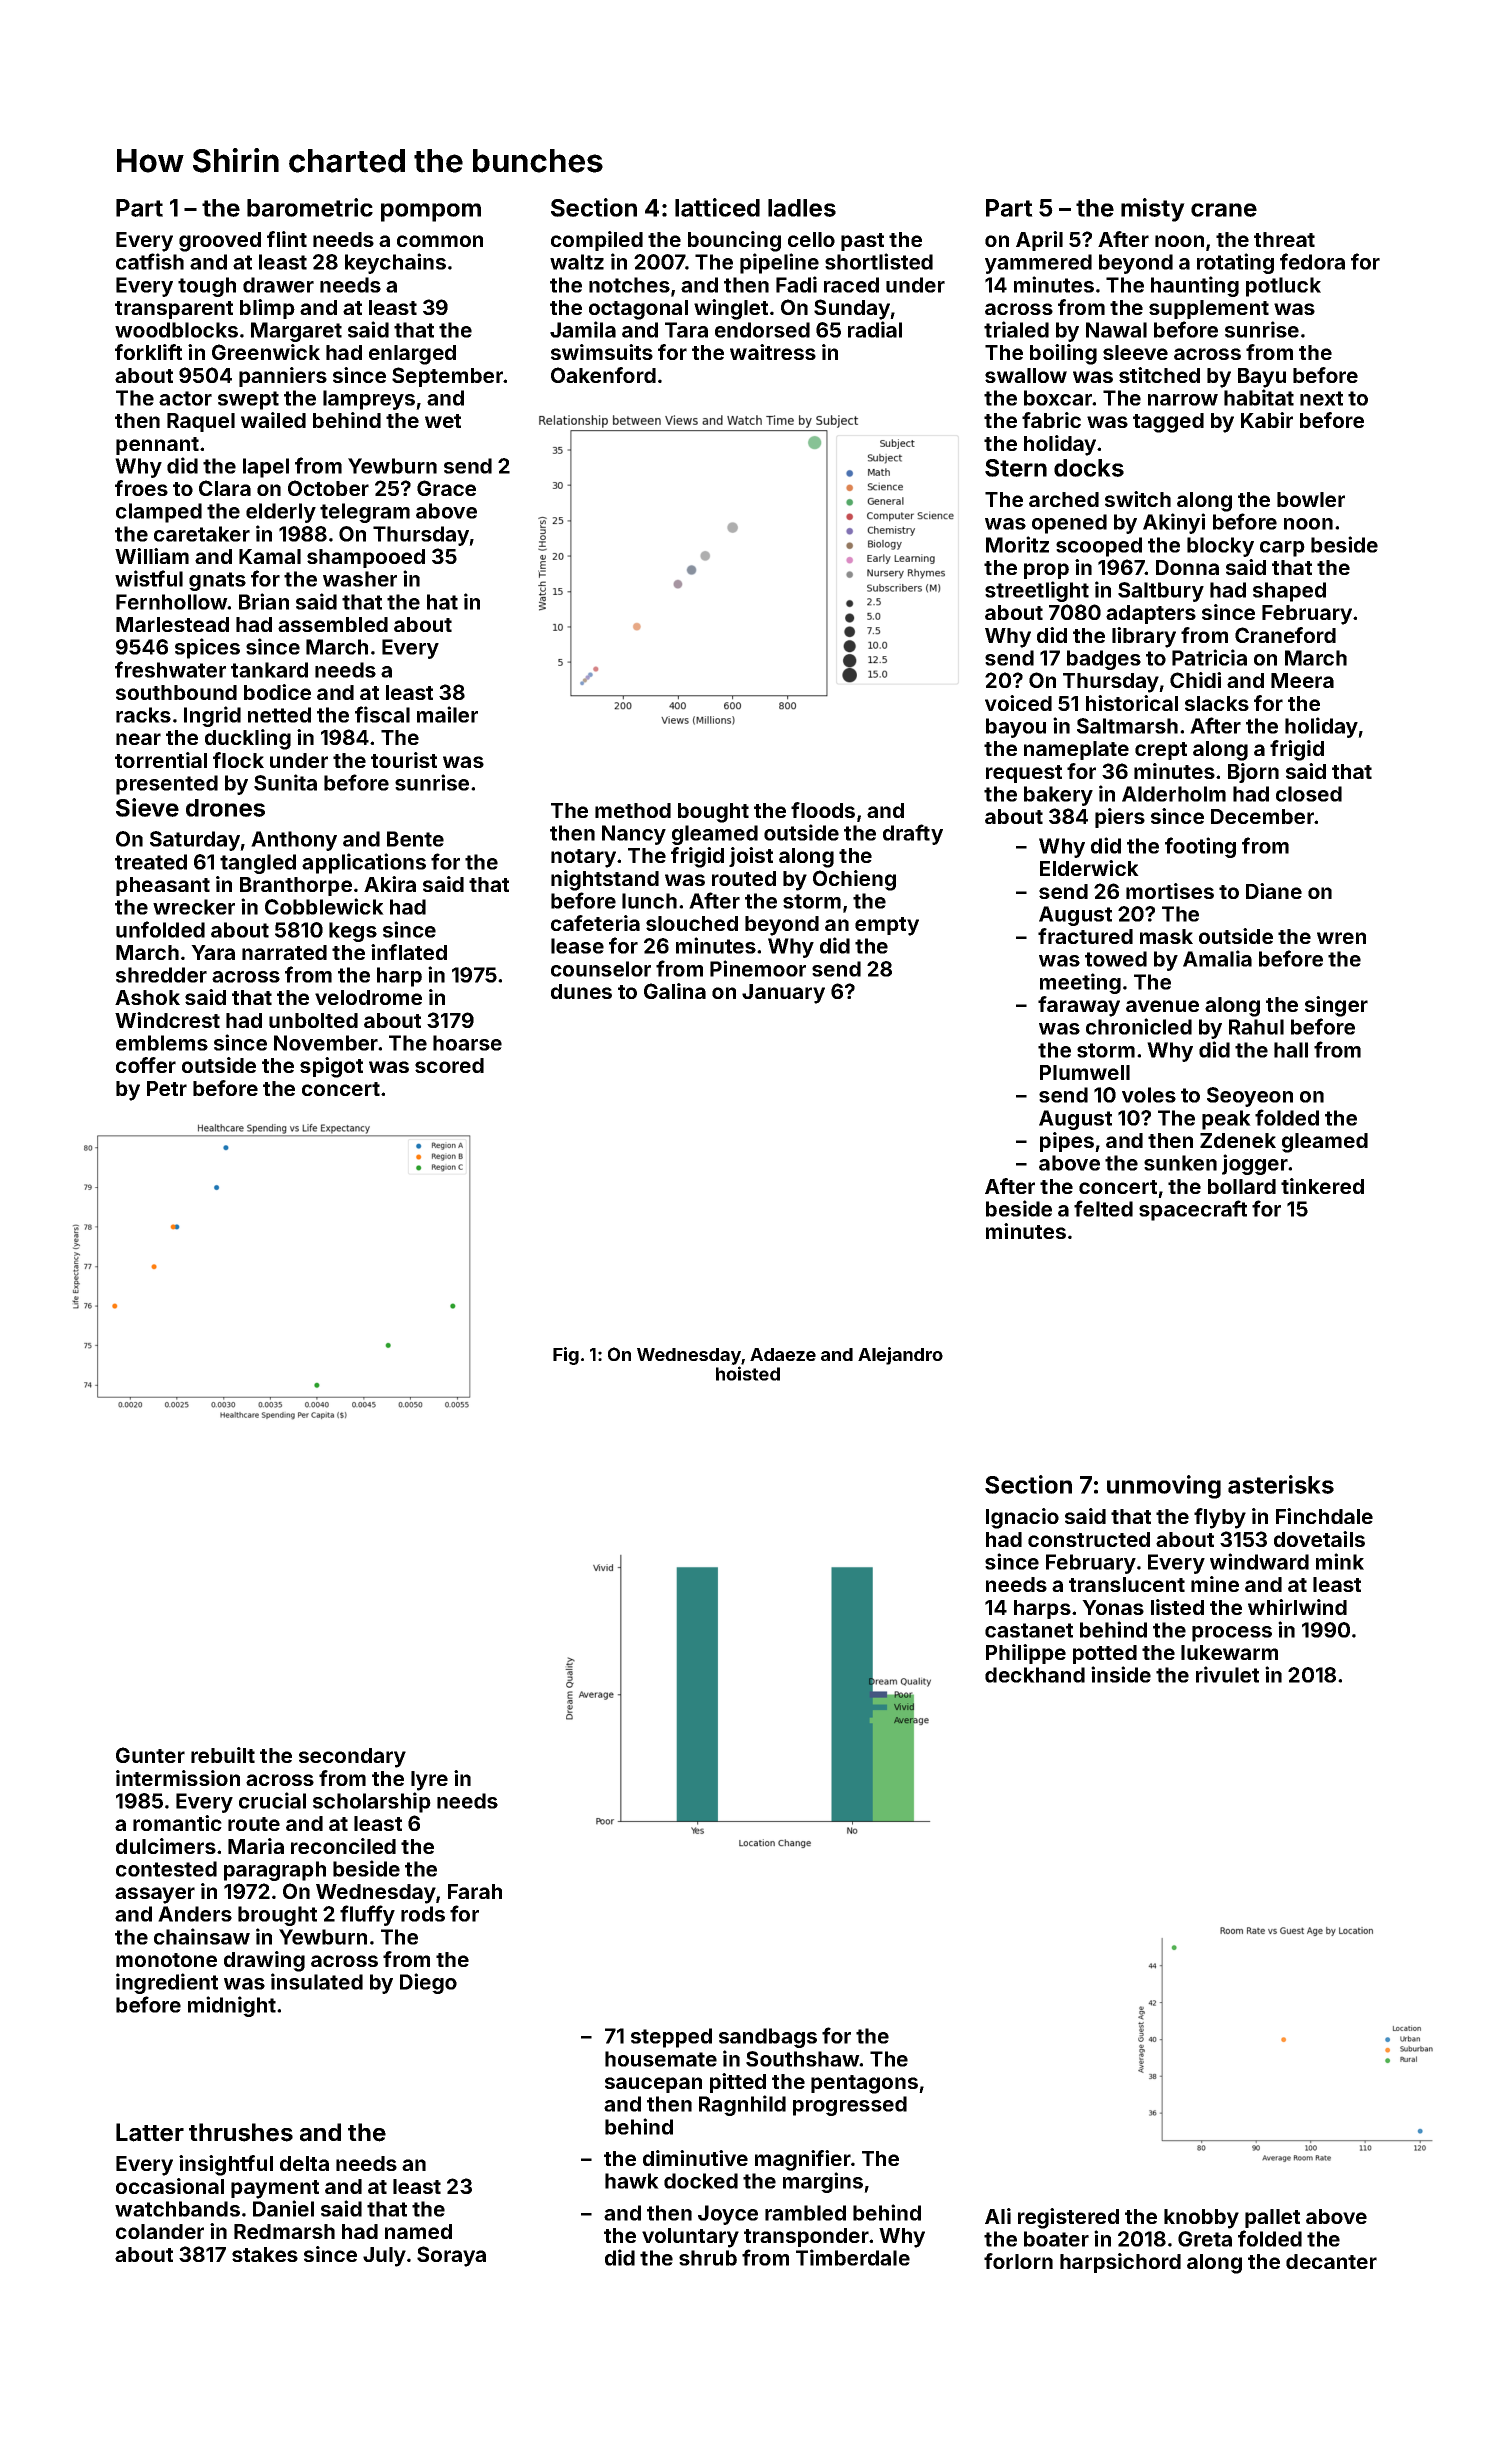  I want to click on misty, so click(1153, 210).
